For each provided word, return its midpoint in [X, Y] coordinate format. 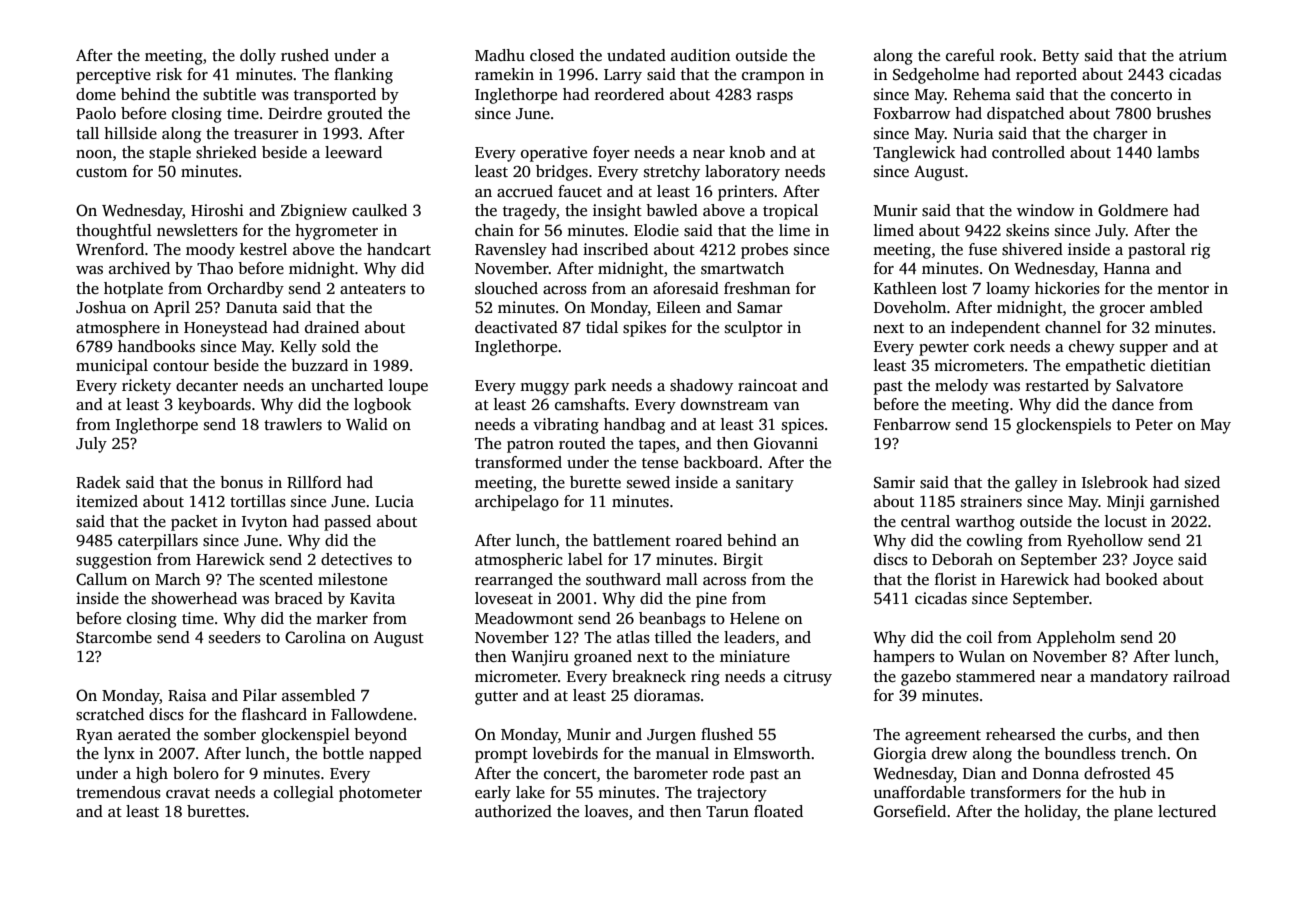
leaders [749, 637]
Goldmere [1133, 210]
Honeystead [226, 329]
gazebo [926, 678]
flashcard [274, 714]
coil [979, 637]
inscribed [615, 249]
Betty [1060, 57]
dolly [258, 57]
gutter [496, 698]
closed [552, 55]
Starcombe [114, 637]
